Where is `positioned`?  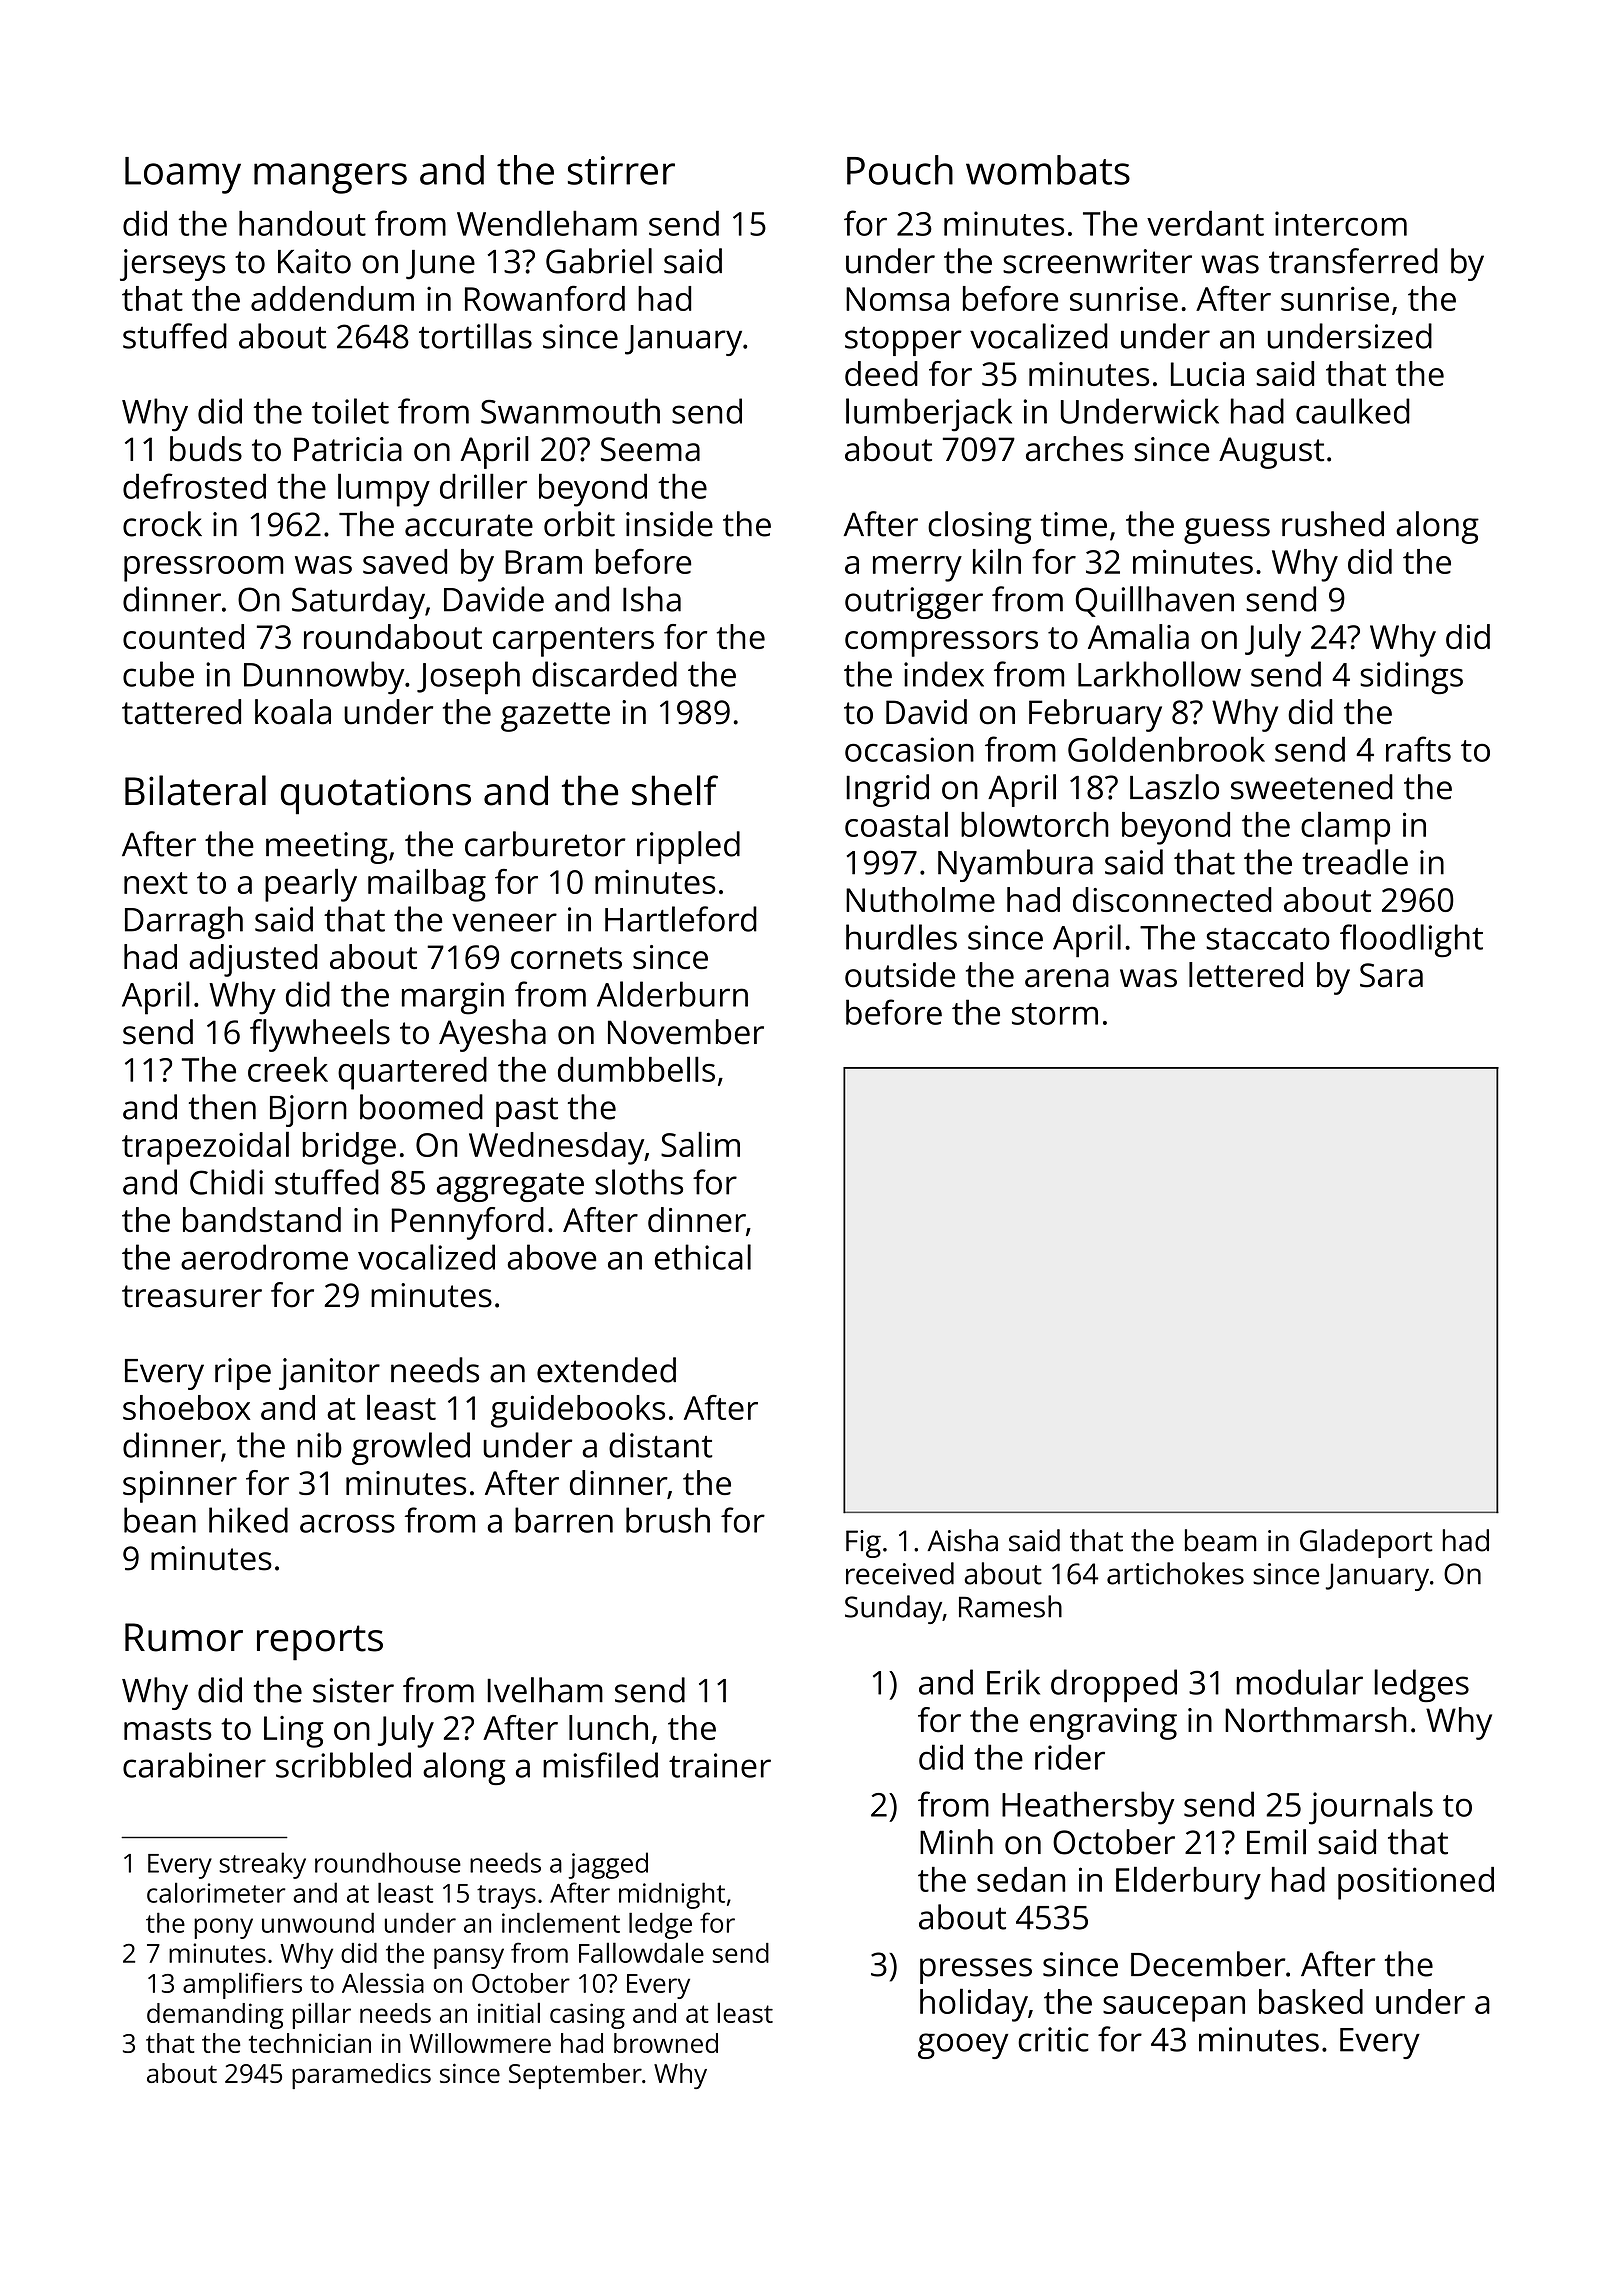
positioned is located at coordinates (1416, 1883).
